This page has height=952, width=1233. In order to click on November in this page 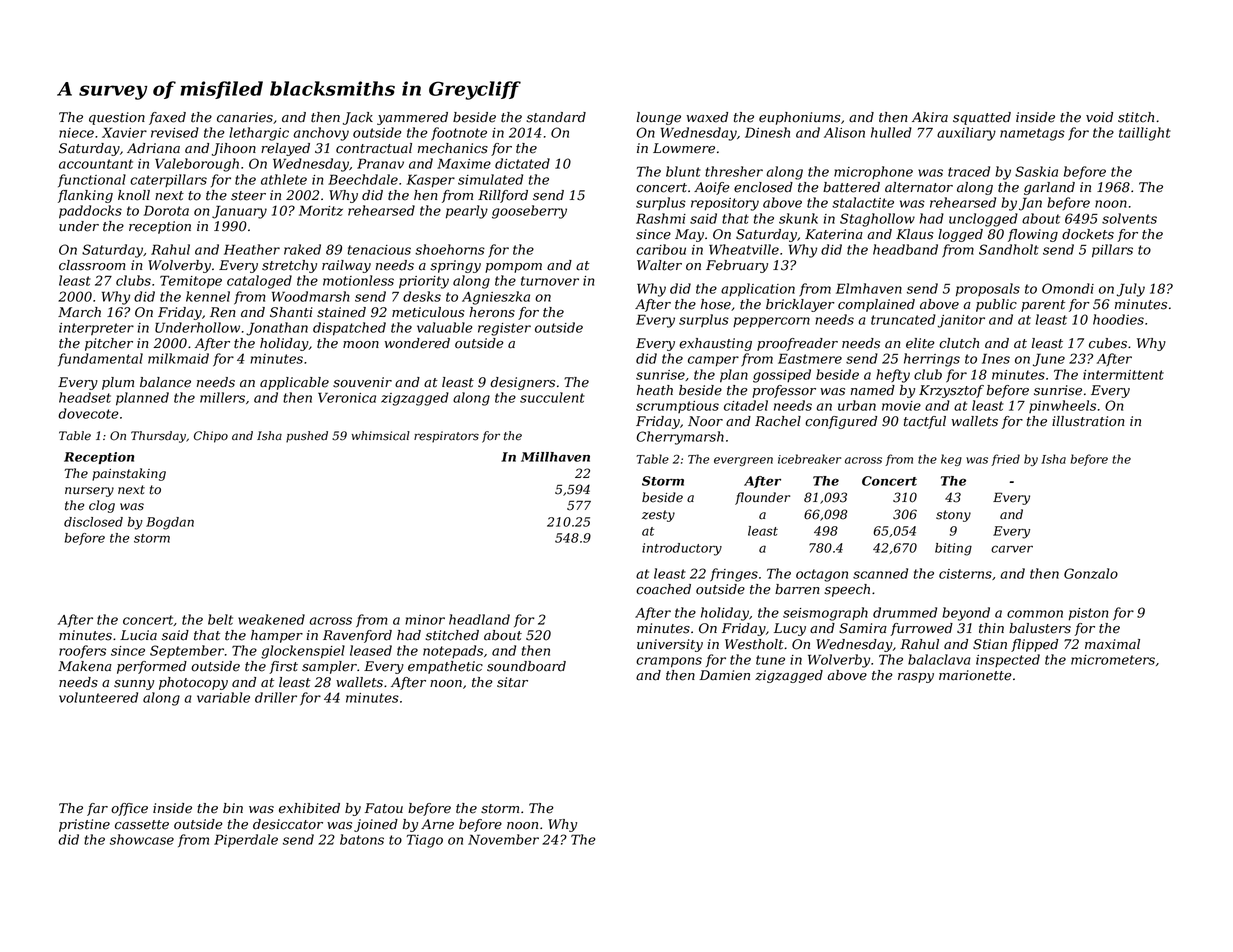, I will do `click(503, 839)`.
